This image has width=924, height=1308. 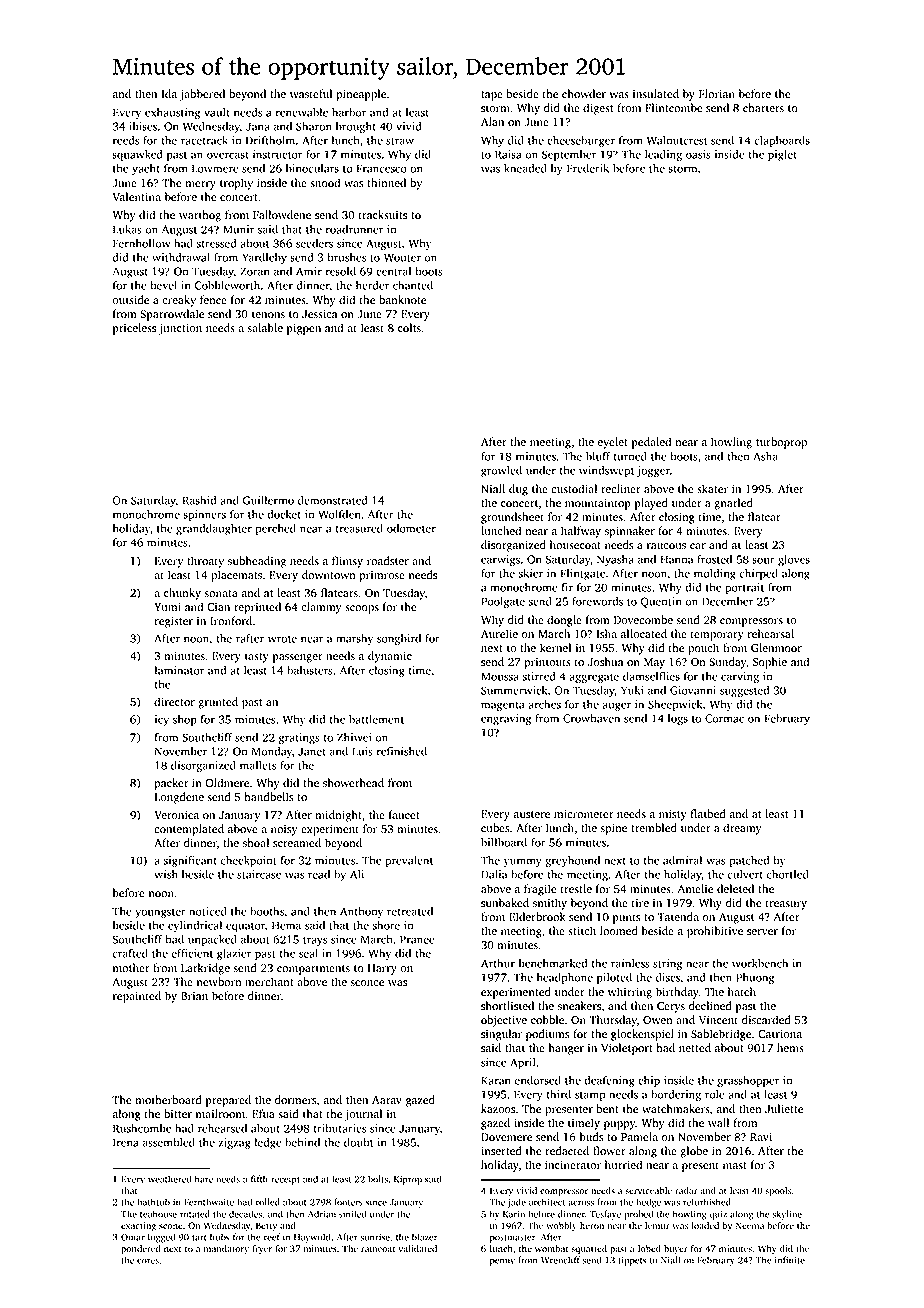 What do you see at coordinates (148, 1261) in the image?
I see `cores` at bounding box center [148, 1261].
